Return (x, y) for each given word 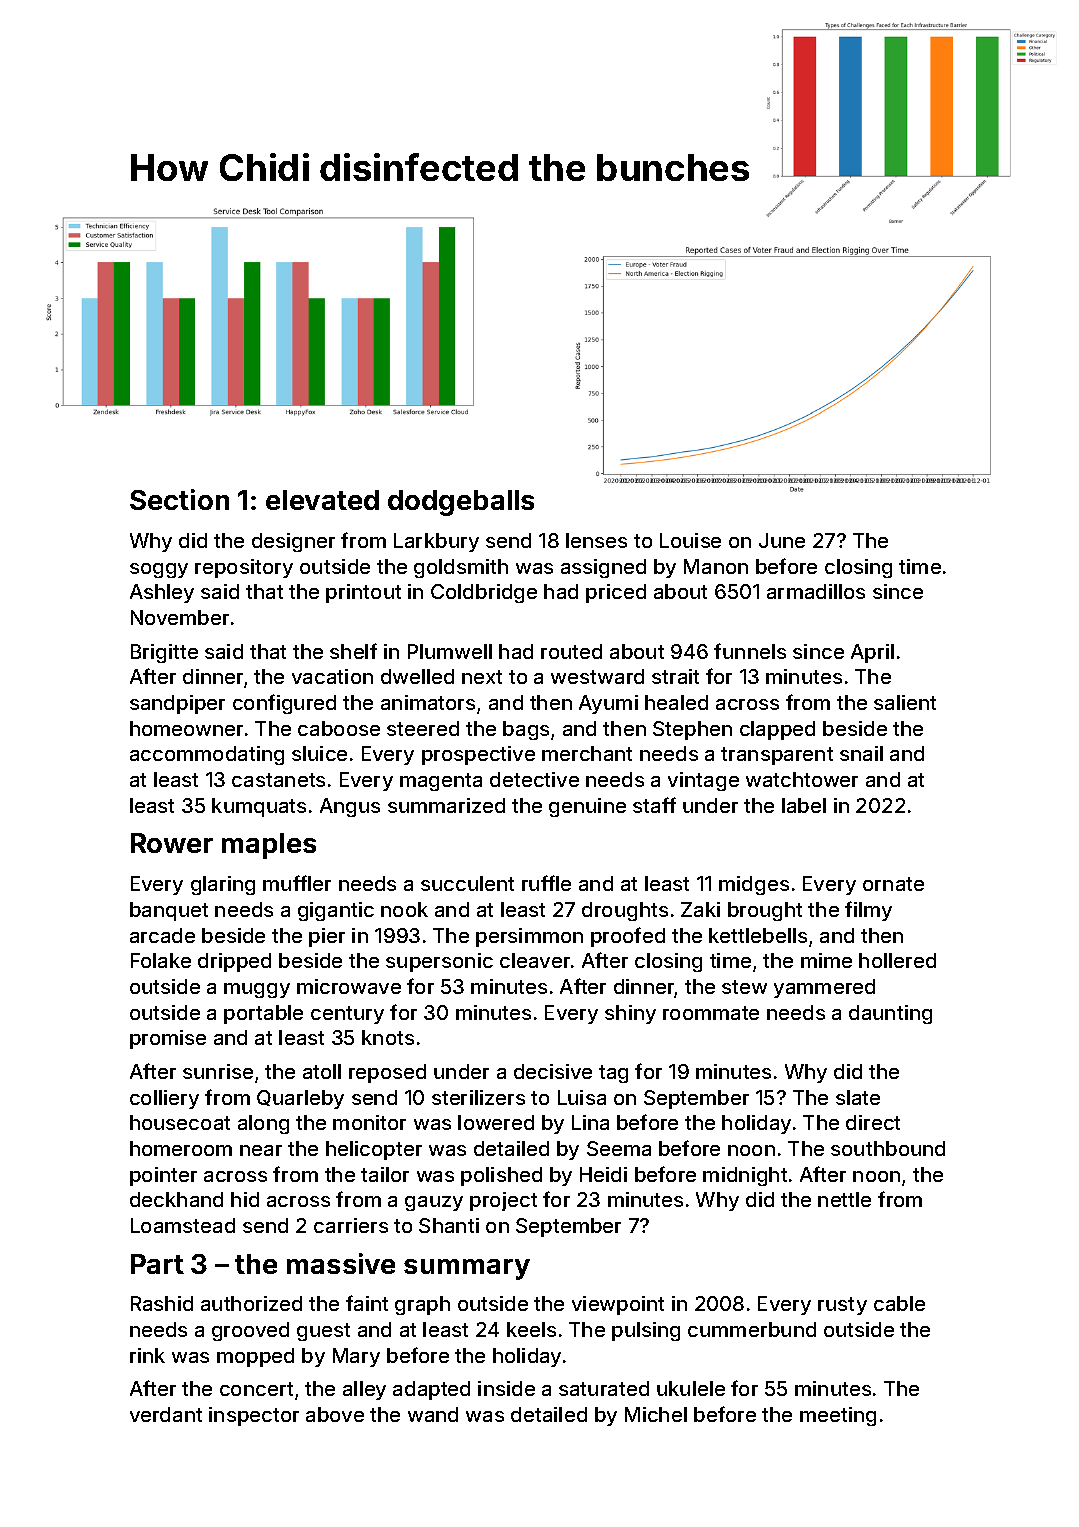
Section (179, 499)
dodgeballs (461, 503)
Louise (690, 540)
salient (905, 702)
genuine (587, 807)
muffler (297, 883)
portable (263, 1014)
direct (873, 1122)
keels (531, 1329)
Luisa (582, 1097)
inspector (254, 1416)
